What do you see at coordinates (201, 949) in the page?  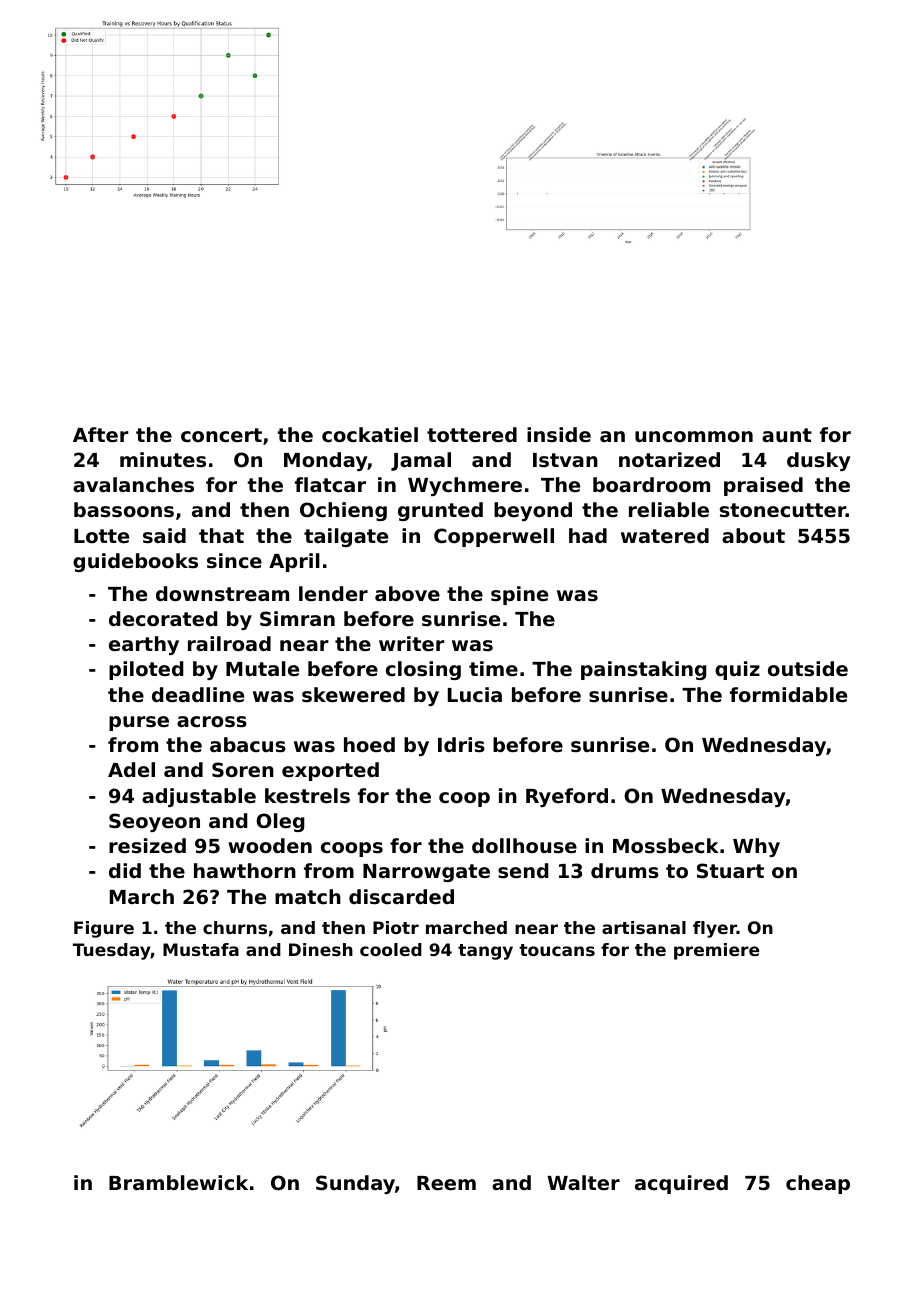 I see `Mustafa` at bounding box center [201, 949].
